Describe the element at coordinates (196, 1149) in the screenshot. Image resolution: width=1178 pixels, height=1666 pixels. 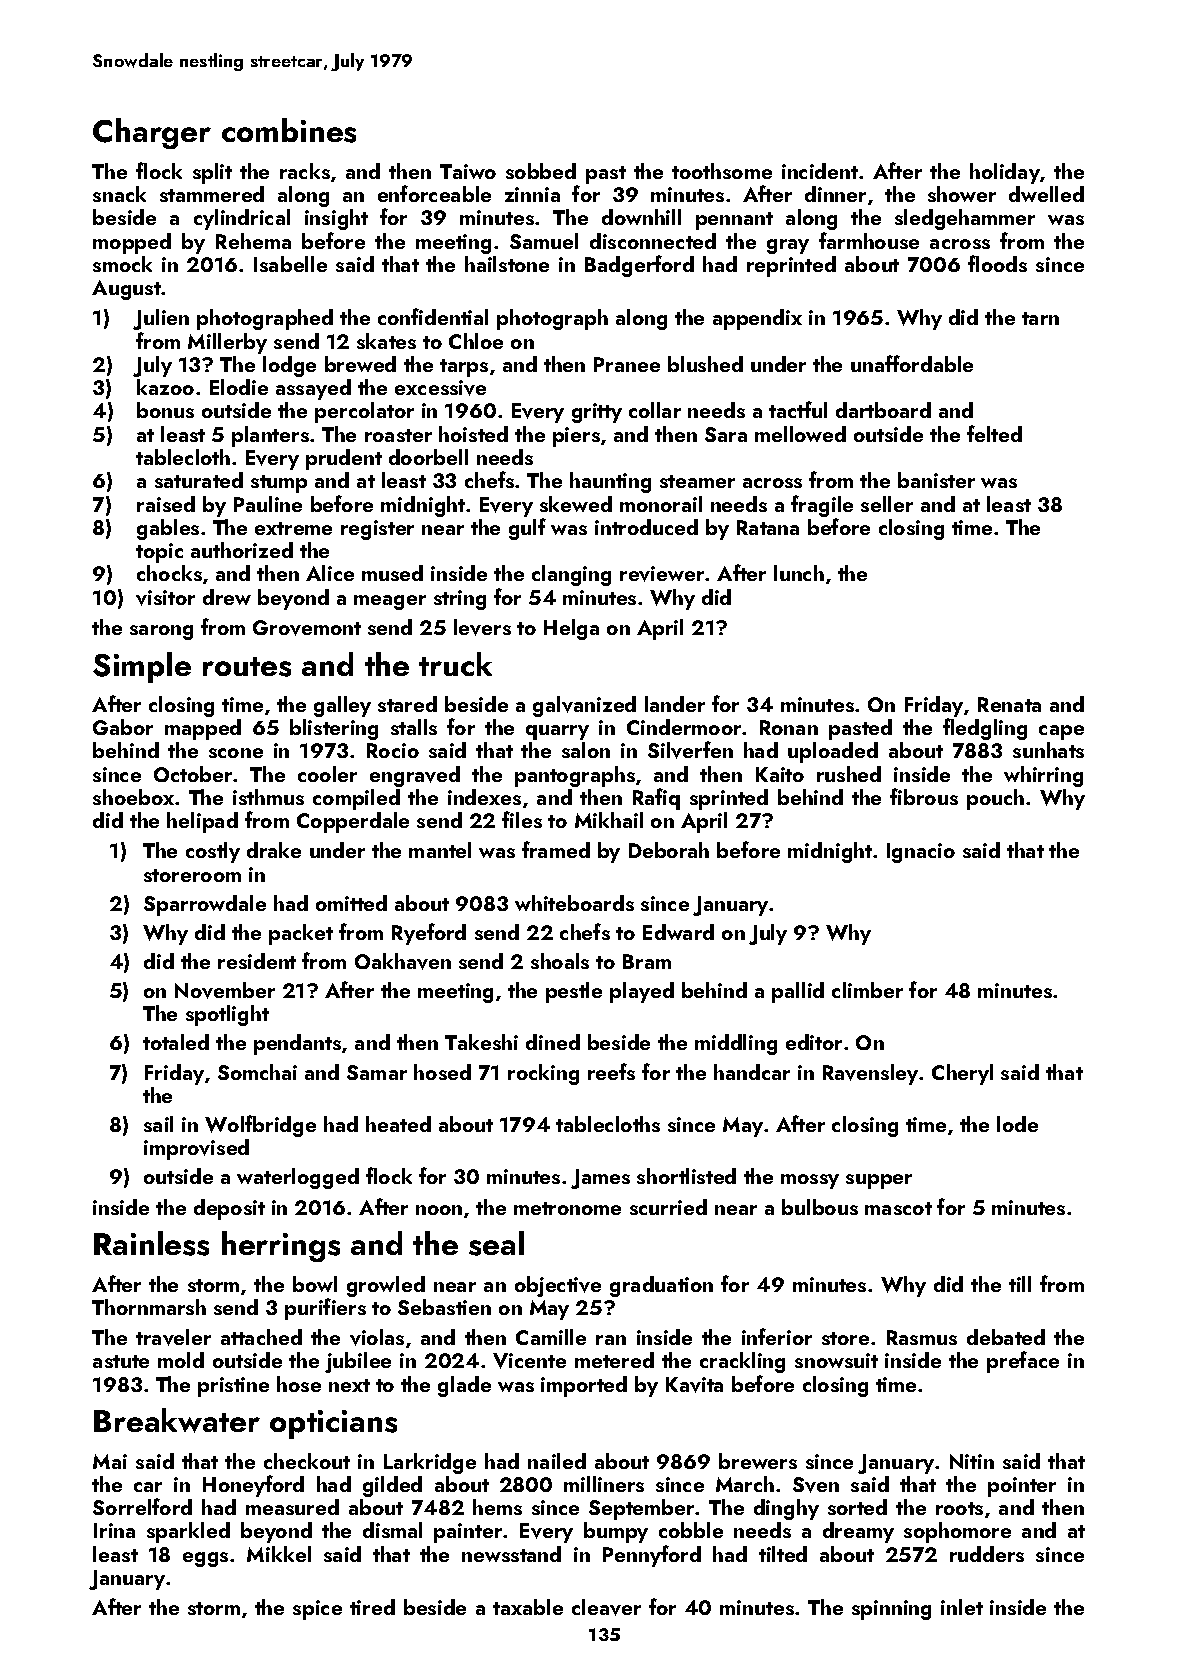
I see `improvised` at that location.
